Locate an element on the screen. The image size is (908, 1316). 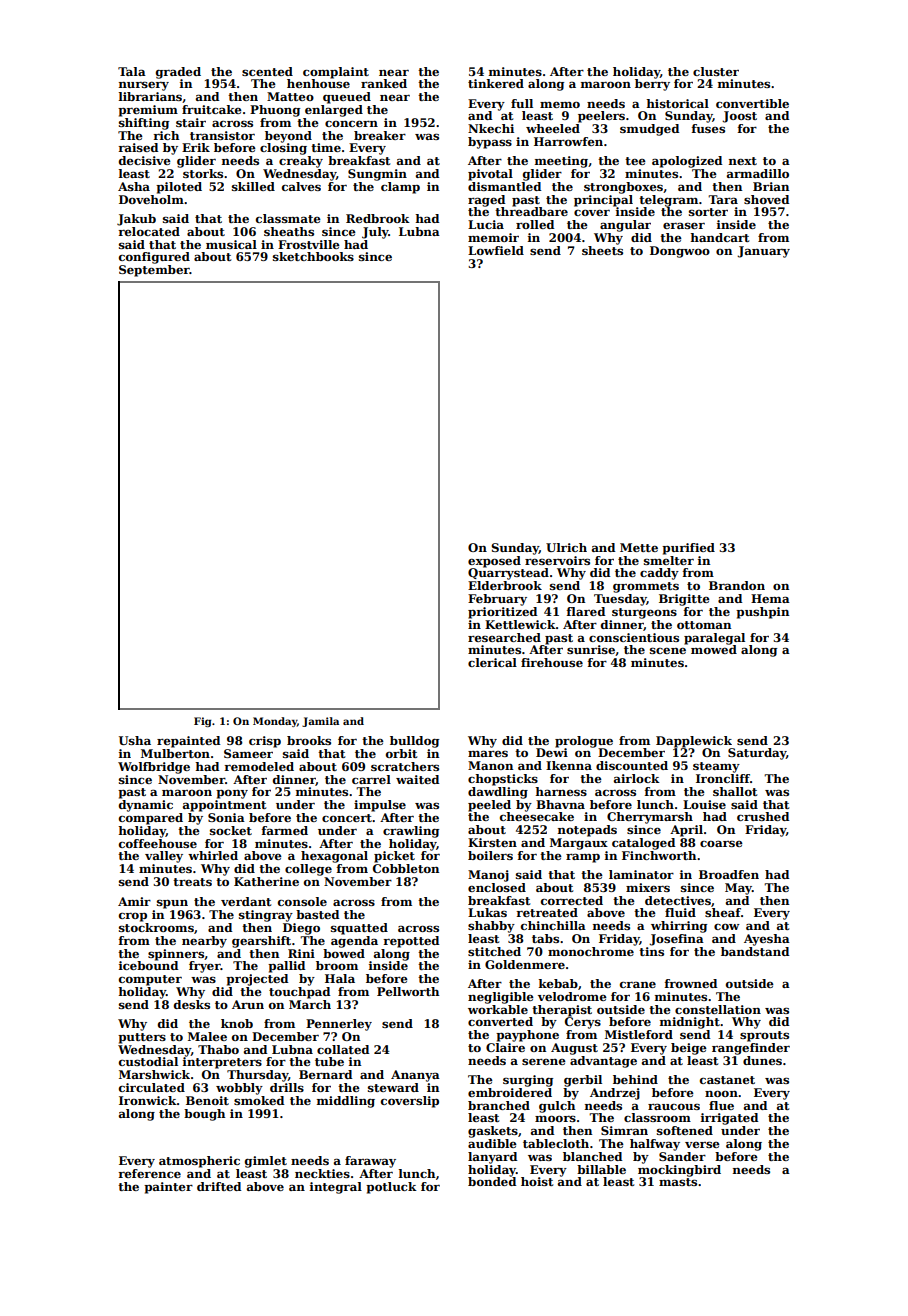
peelers is located at coordinates (601, 117).
